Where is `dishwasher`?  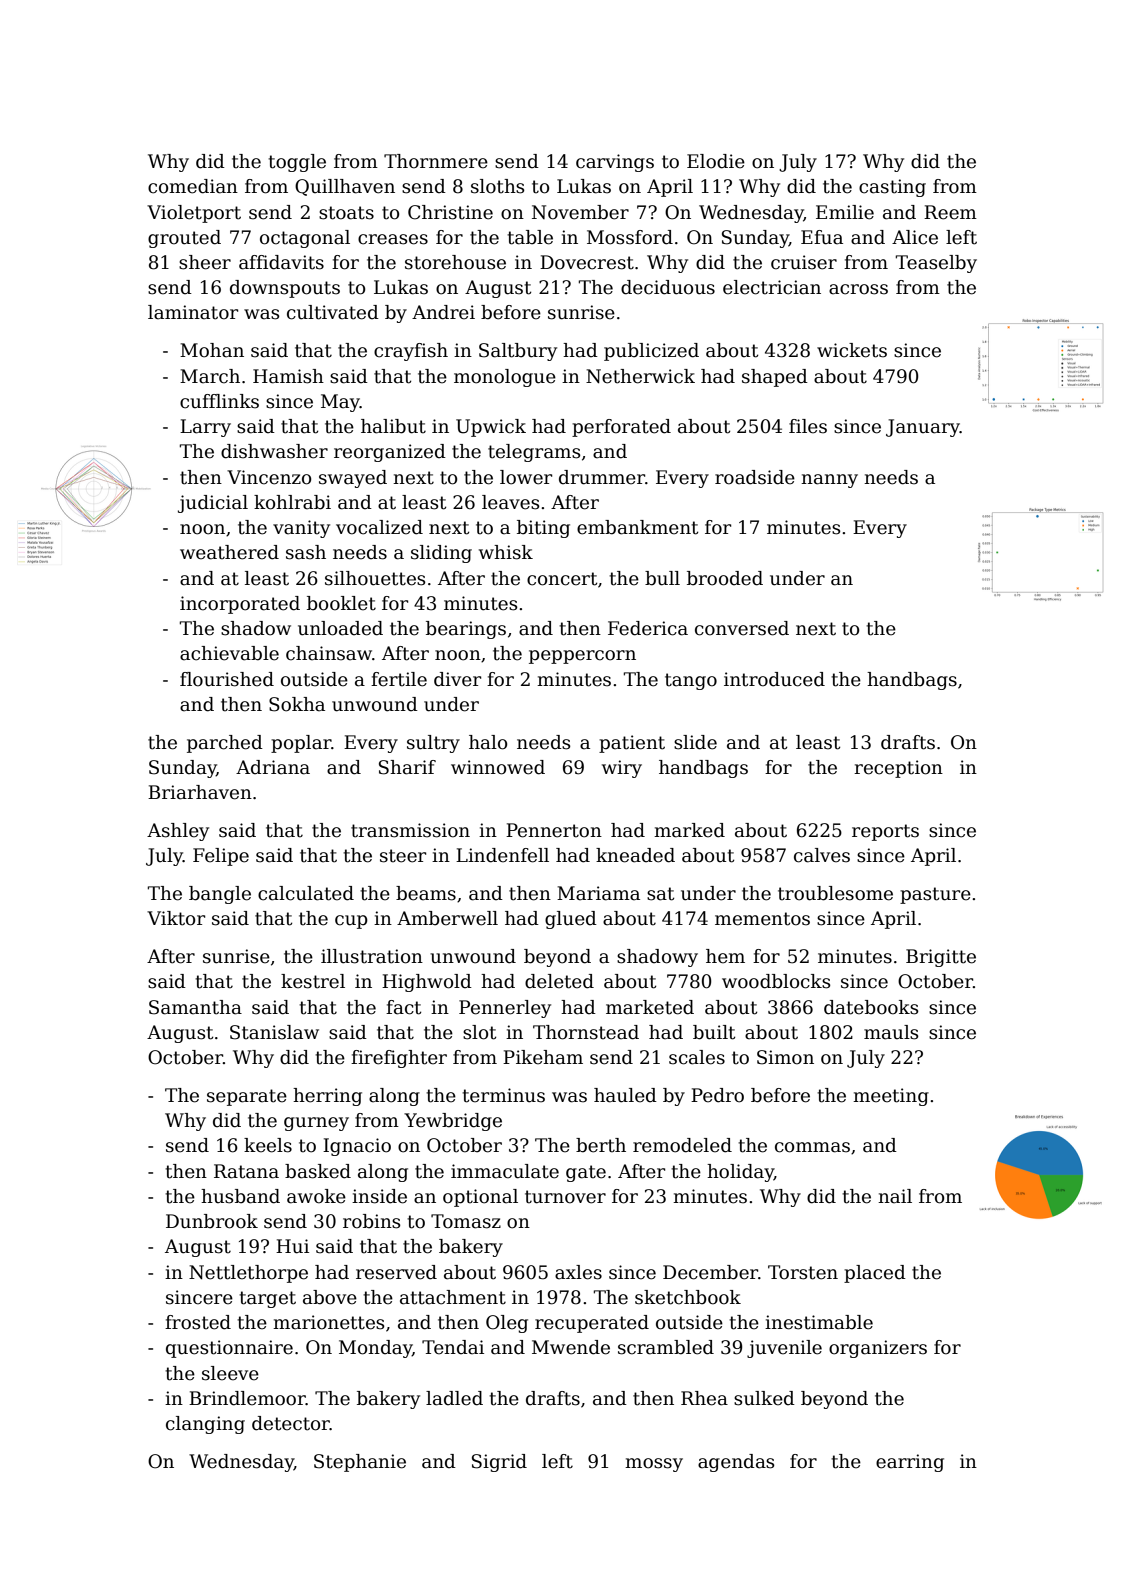 dishwasher is located at coordinates (274, 451).
